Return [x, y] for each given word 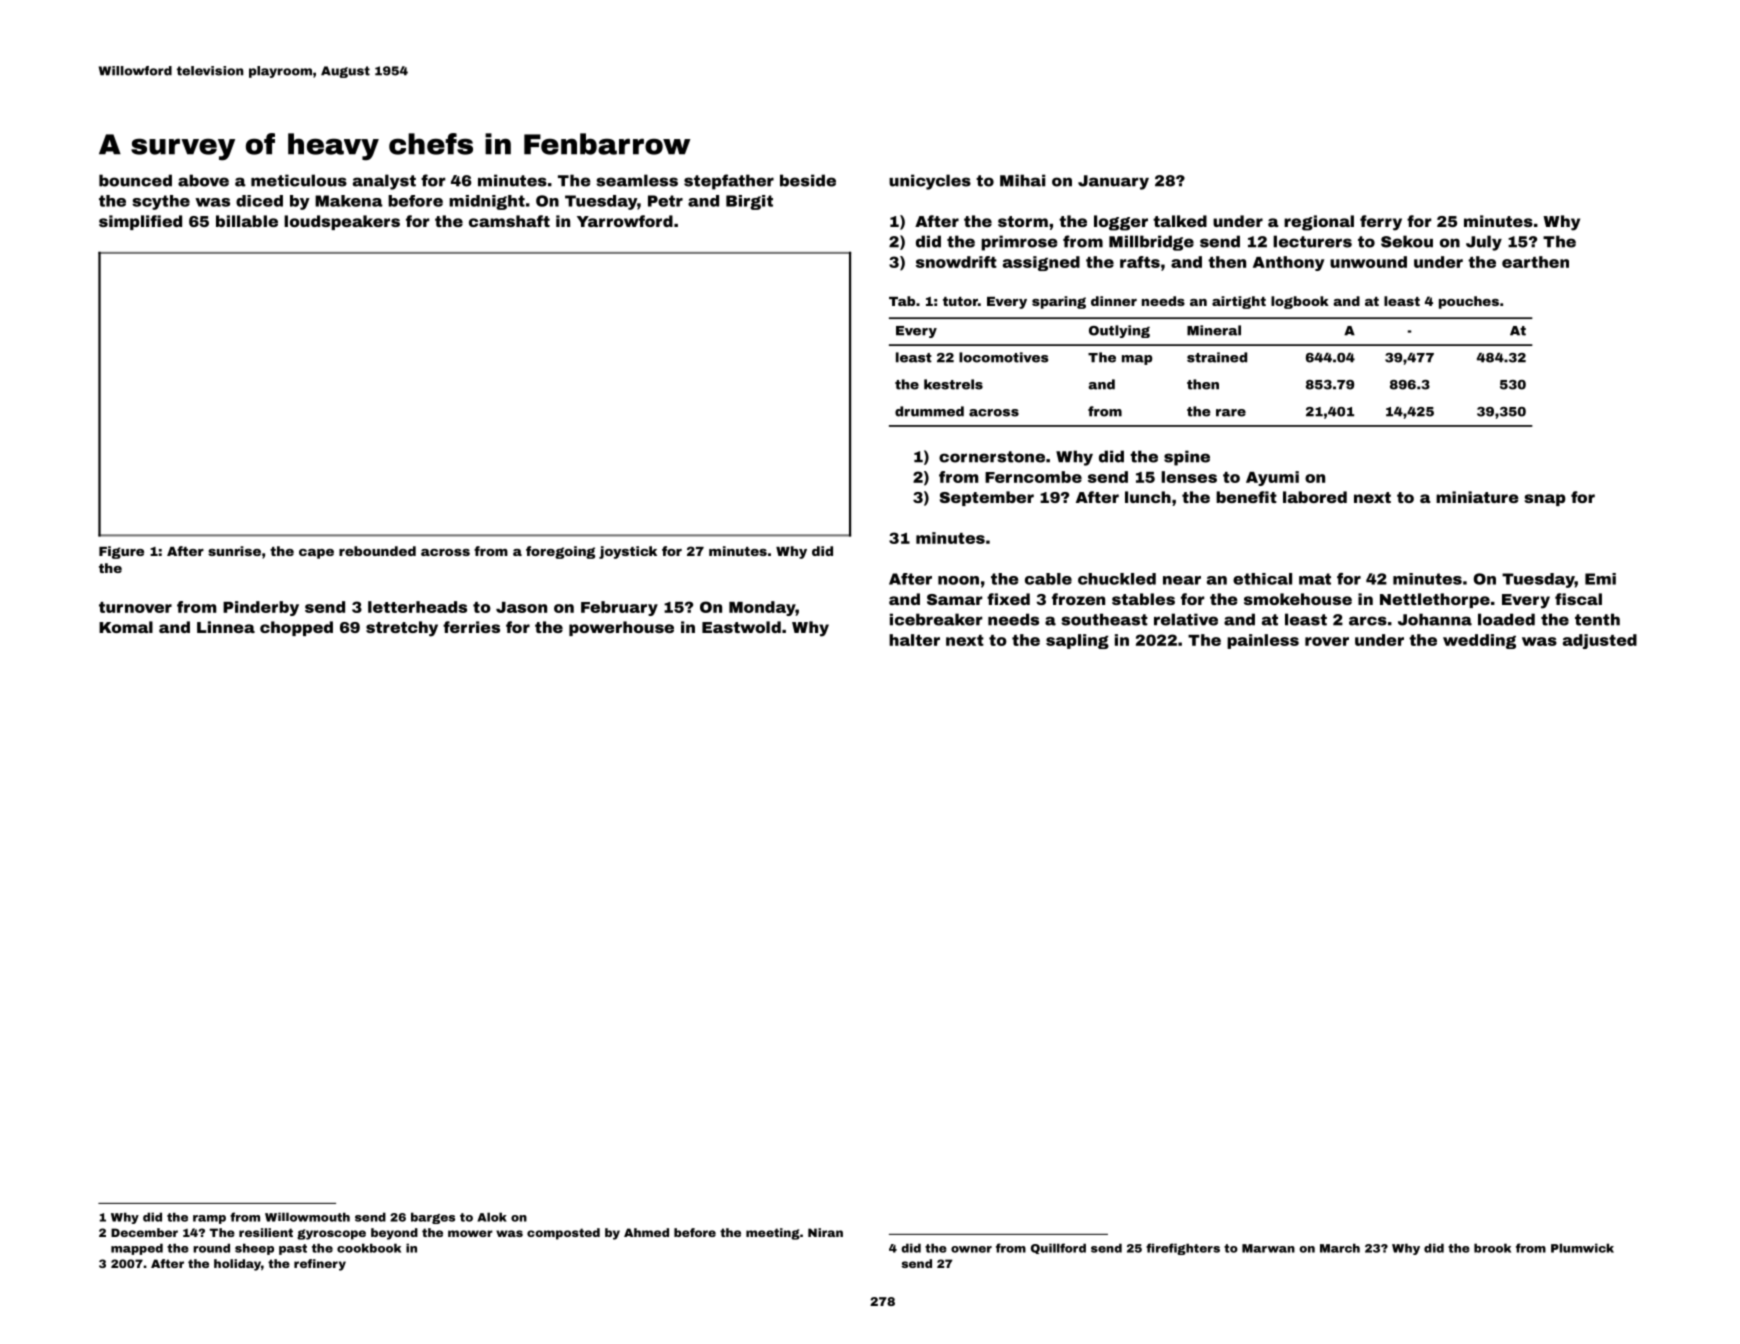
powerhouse [621, 628]
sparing [1059, 302]
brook [1492, 1248]
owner [971, 1249]
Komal [126, 627]
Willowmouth [307, 1217]
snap [1545, 500]
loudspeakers [342, 222]
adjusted [1600, 641]
